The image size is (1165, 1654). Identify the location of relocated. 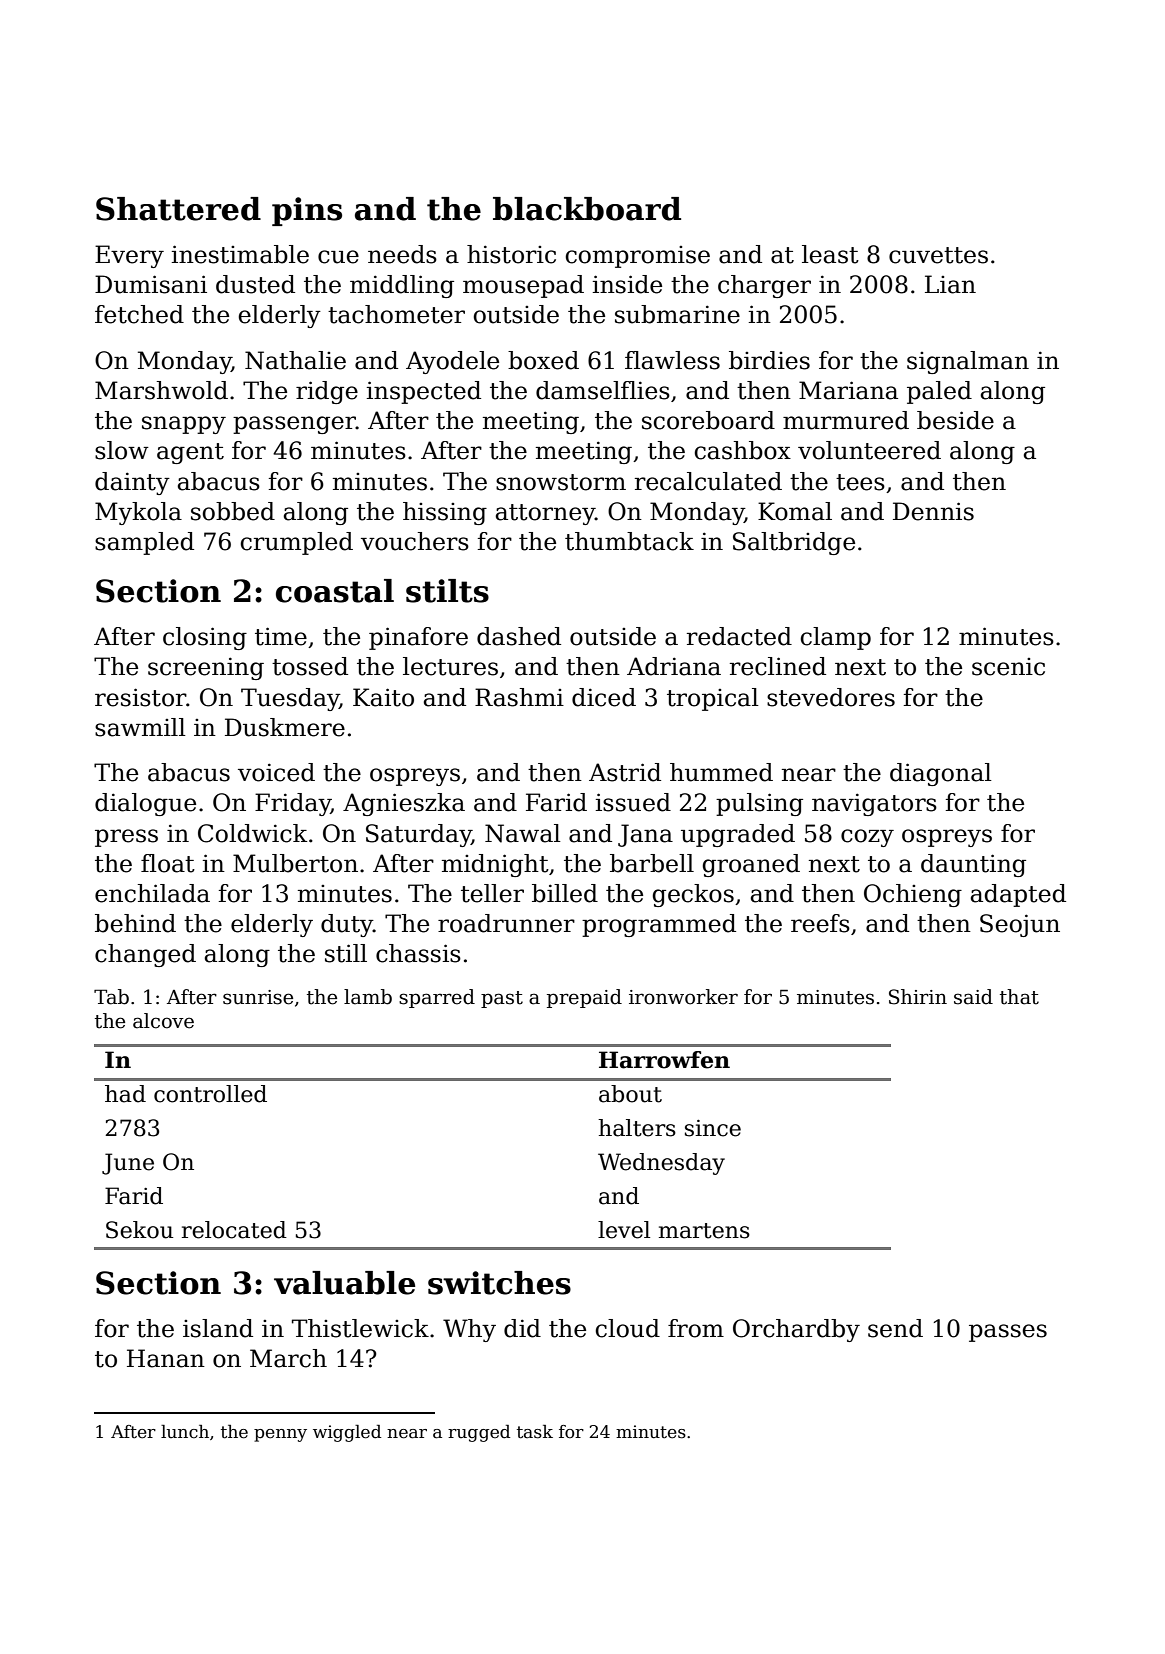
(234, 1230).
